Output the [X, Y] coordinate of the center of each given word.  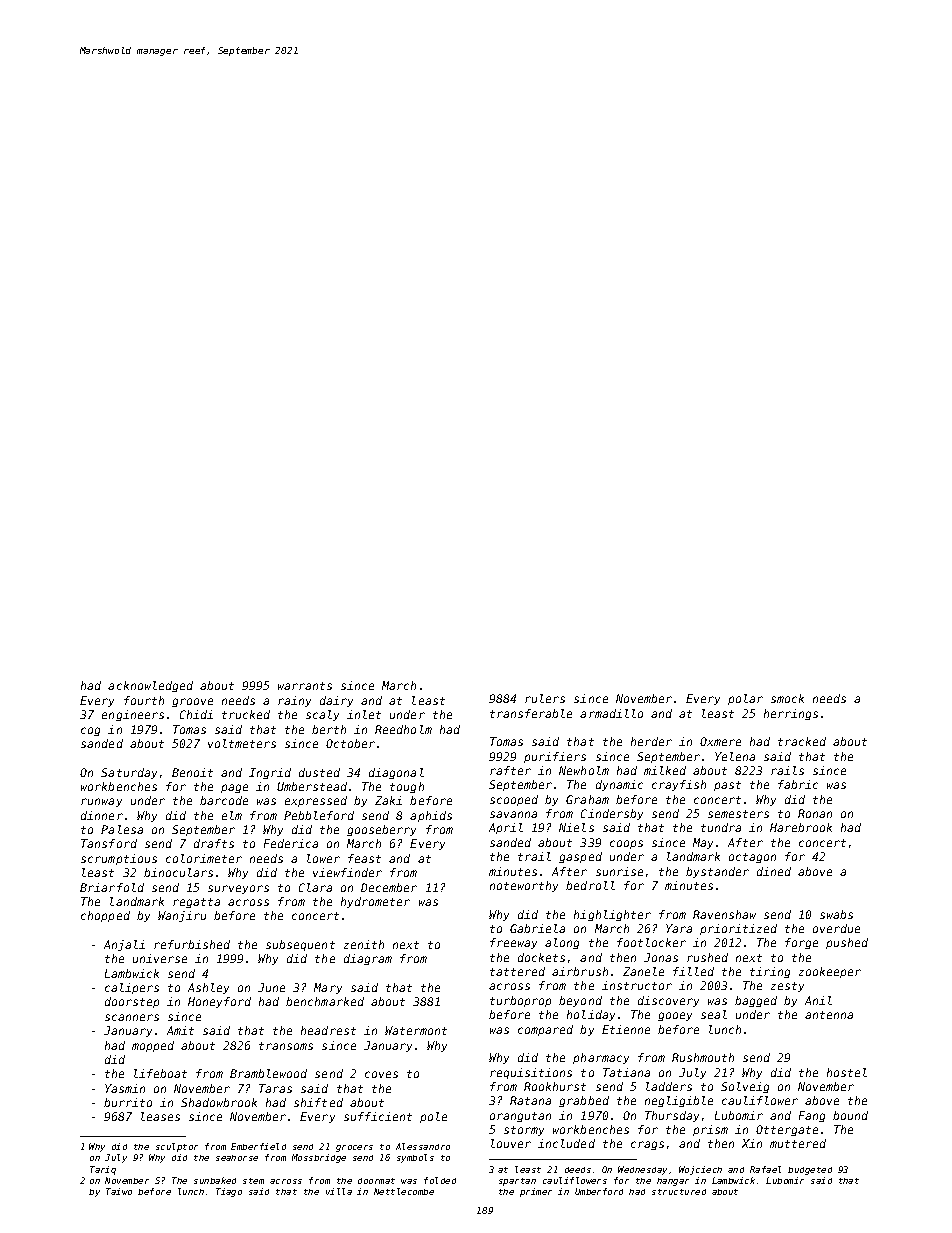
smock [787, 698]
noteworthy [524, 886]
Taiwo [119, 1191]
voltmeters [242, 743]
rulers [545, 698]
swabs [836, 914]
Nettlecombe [404, 1191]
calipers [132, 988]
